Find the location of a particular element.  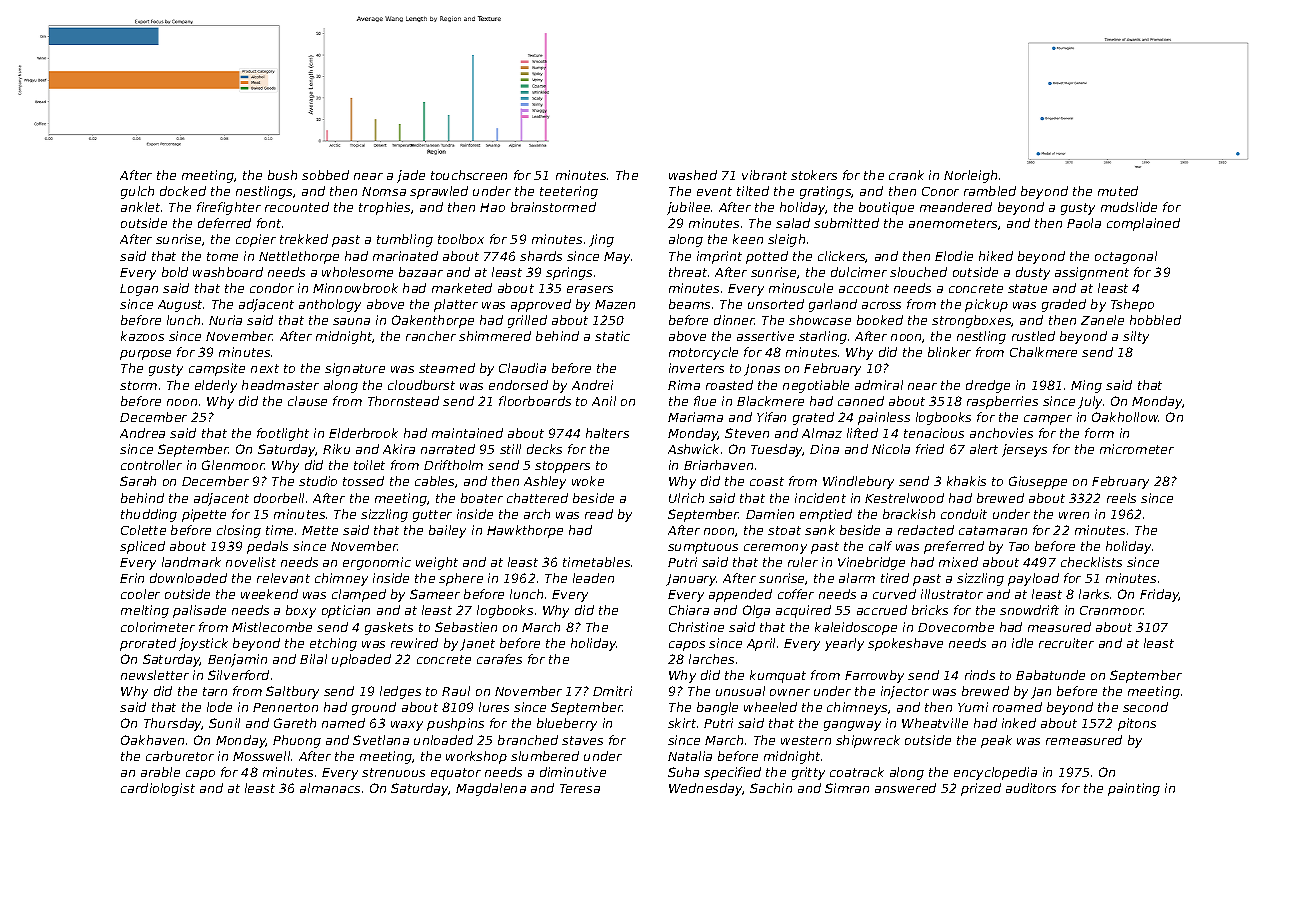

bush is located at coordinates (282, 175).
